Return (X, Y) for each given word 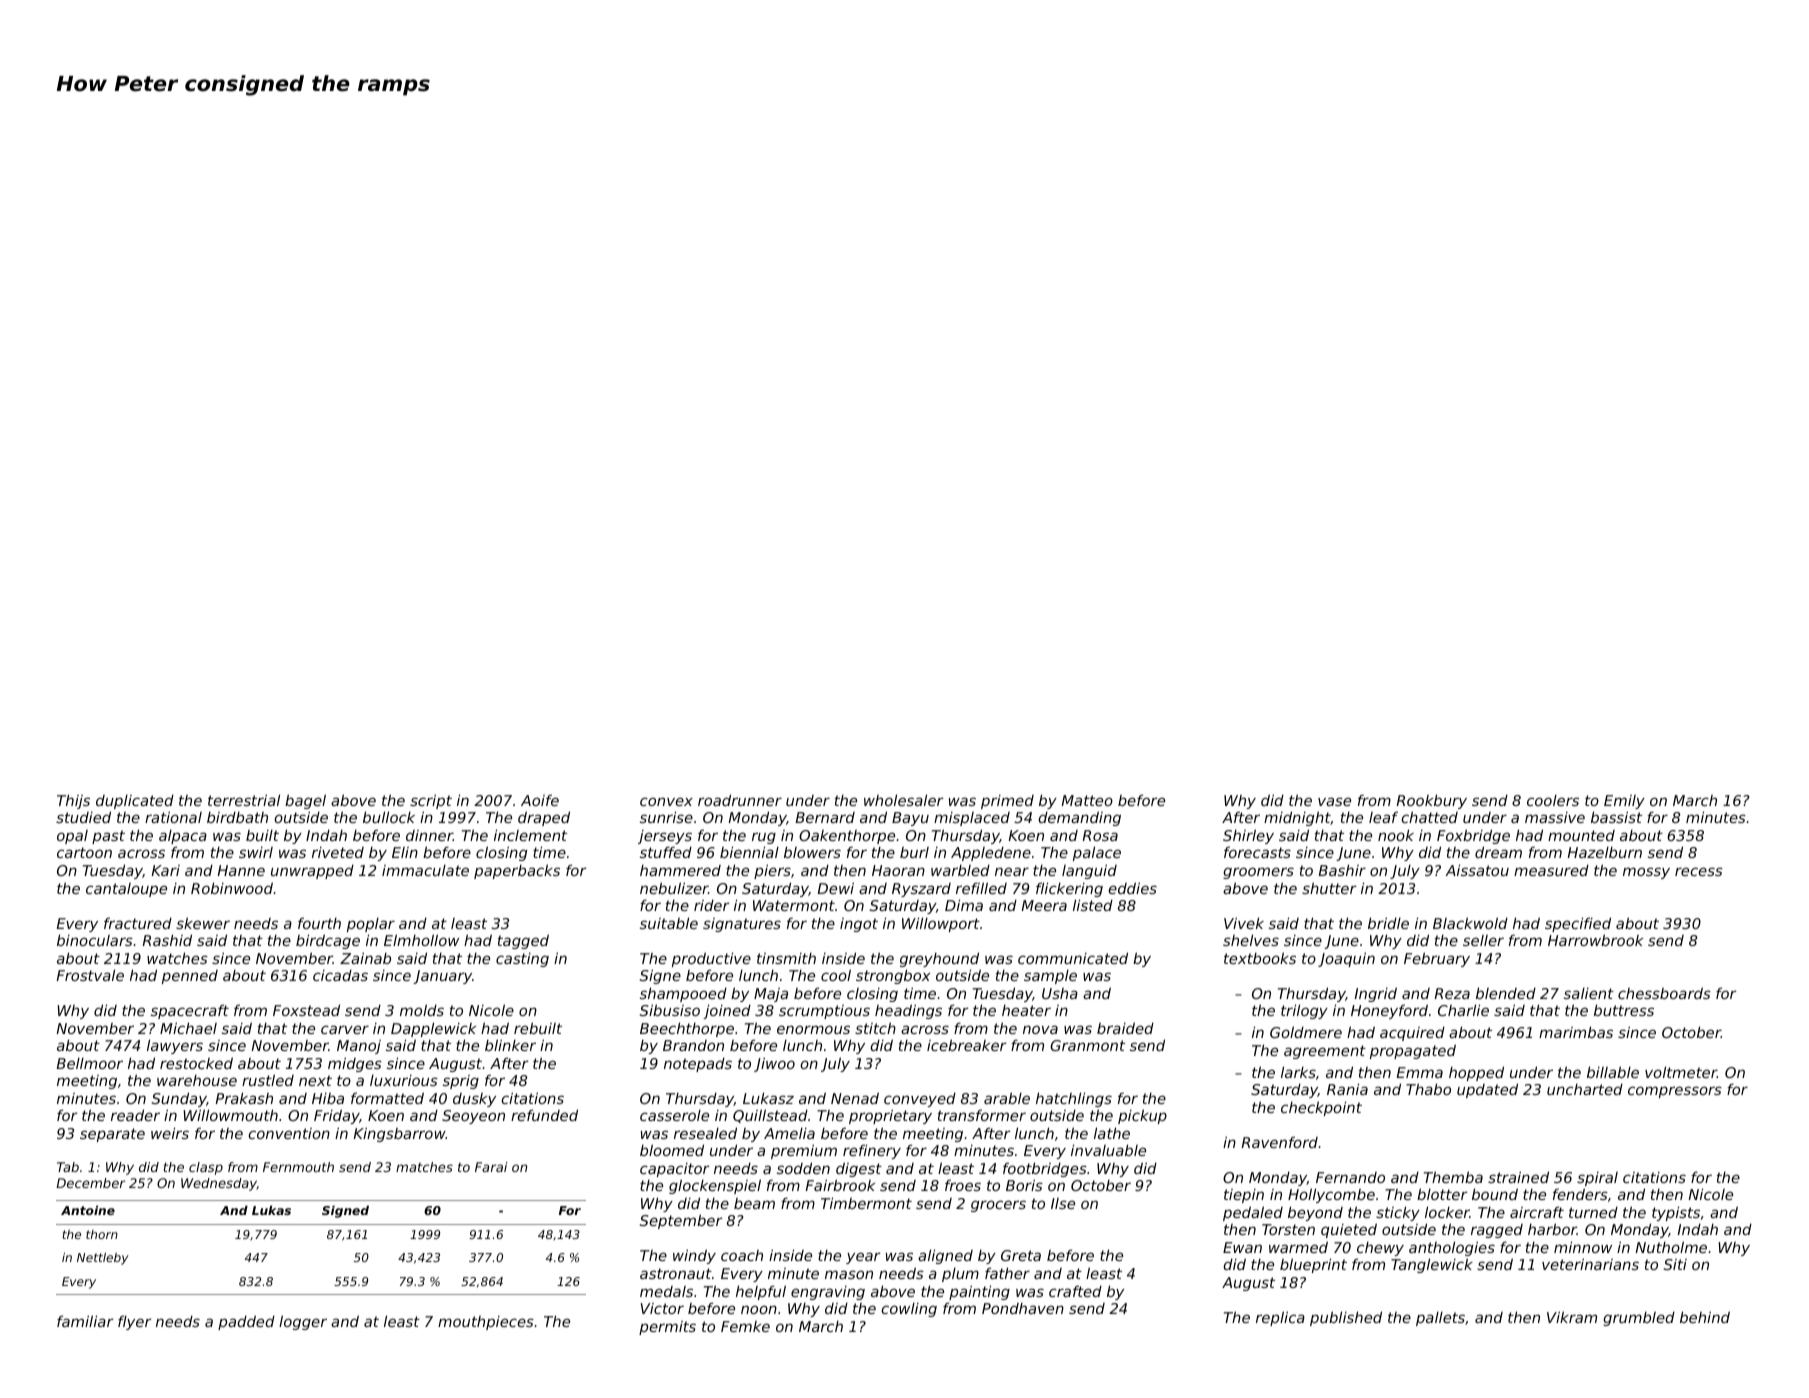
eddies (1132, 888)
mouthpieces (486, 1323)
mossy (1646, 873)
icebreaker (966, 1045)
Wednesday (219, 1184)
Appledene (991, 854)
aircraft (1537, 1212)
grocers (998, 1206)
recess (1699, 871)
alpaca (183, 837)
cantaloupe (126, 890)
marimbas (1576, 1032)
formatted (387, 1098)
